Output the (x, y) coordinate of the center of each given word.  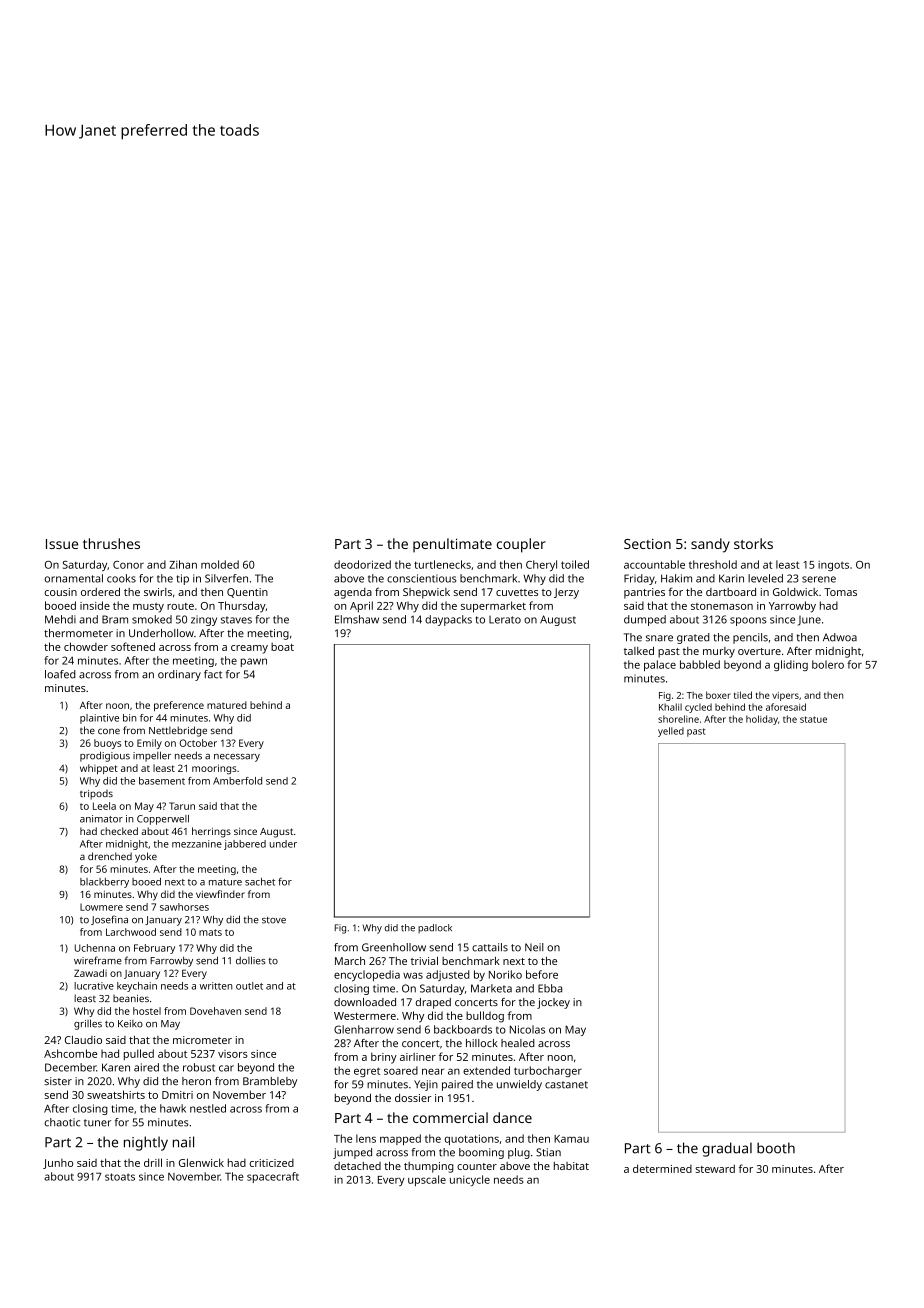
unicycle (470, 1180)
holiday (762, 720)
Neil (534, 947)
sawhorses (184, 907)
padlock (435, 929)
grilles (88, 1024)
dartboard (731, 592)
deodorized (362, 564)
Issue (62, 544)
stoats (120, 1177)
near (433, 1071)
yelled (671, 732)
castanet (566, 1085)
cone (109, 731)
